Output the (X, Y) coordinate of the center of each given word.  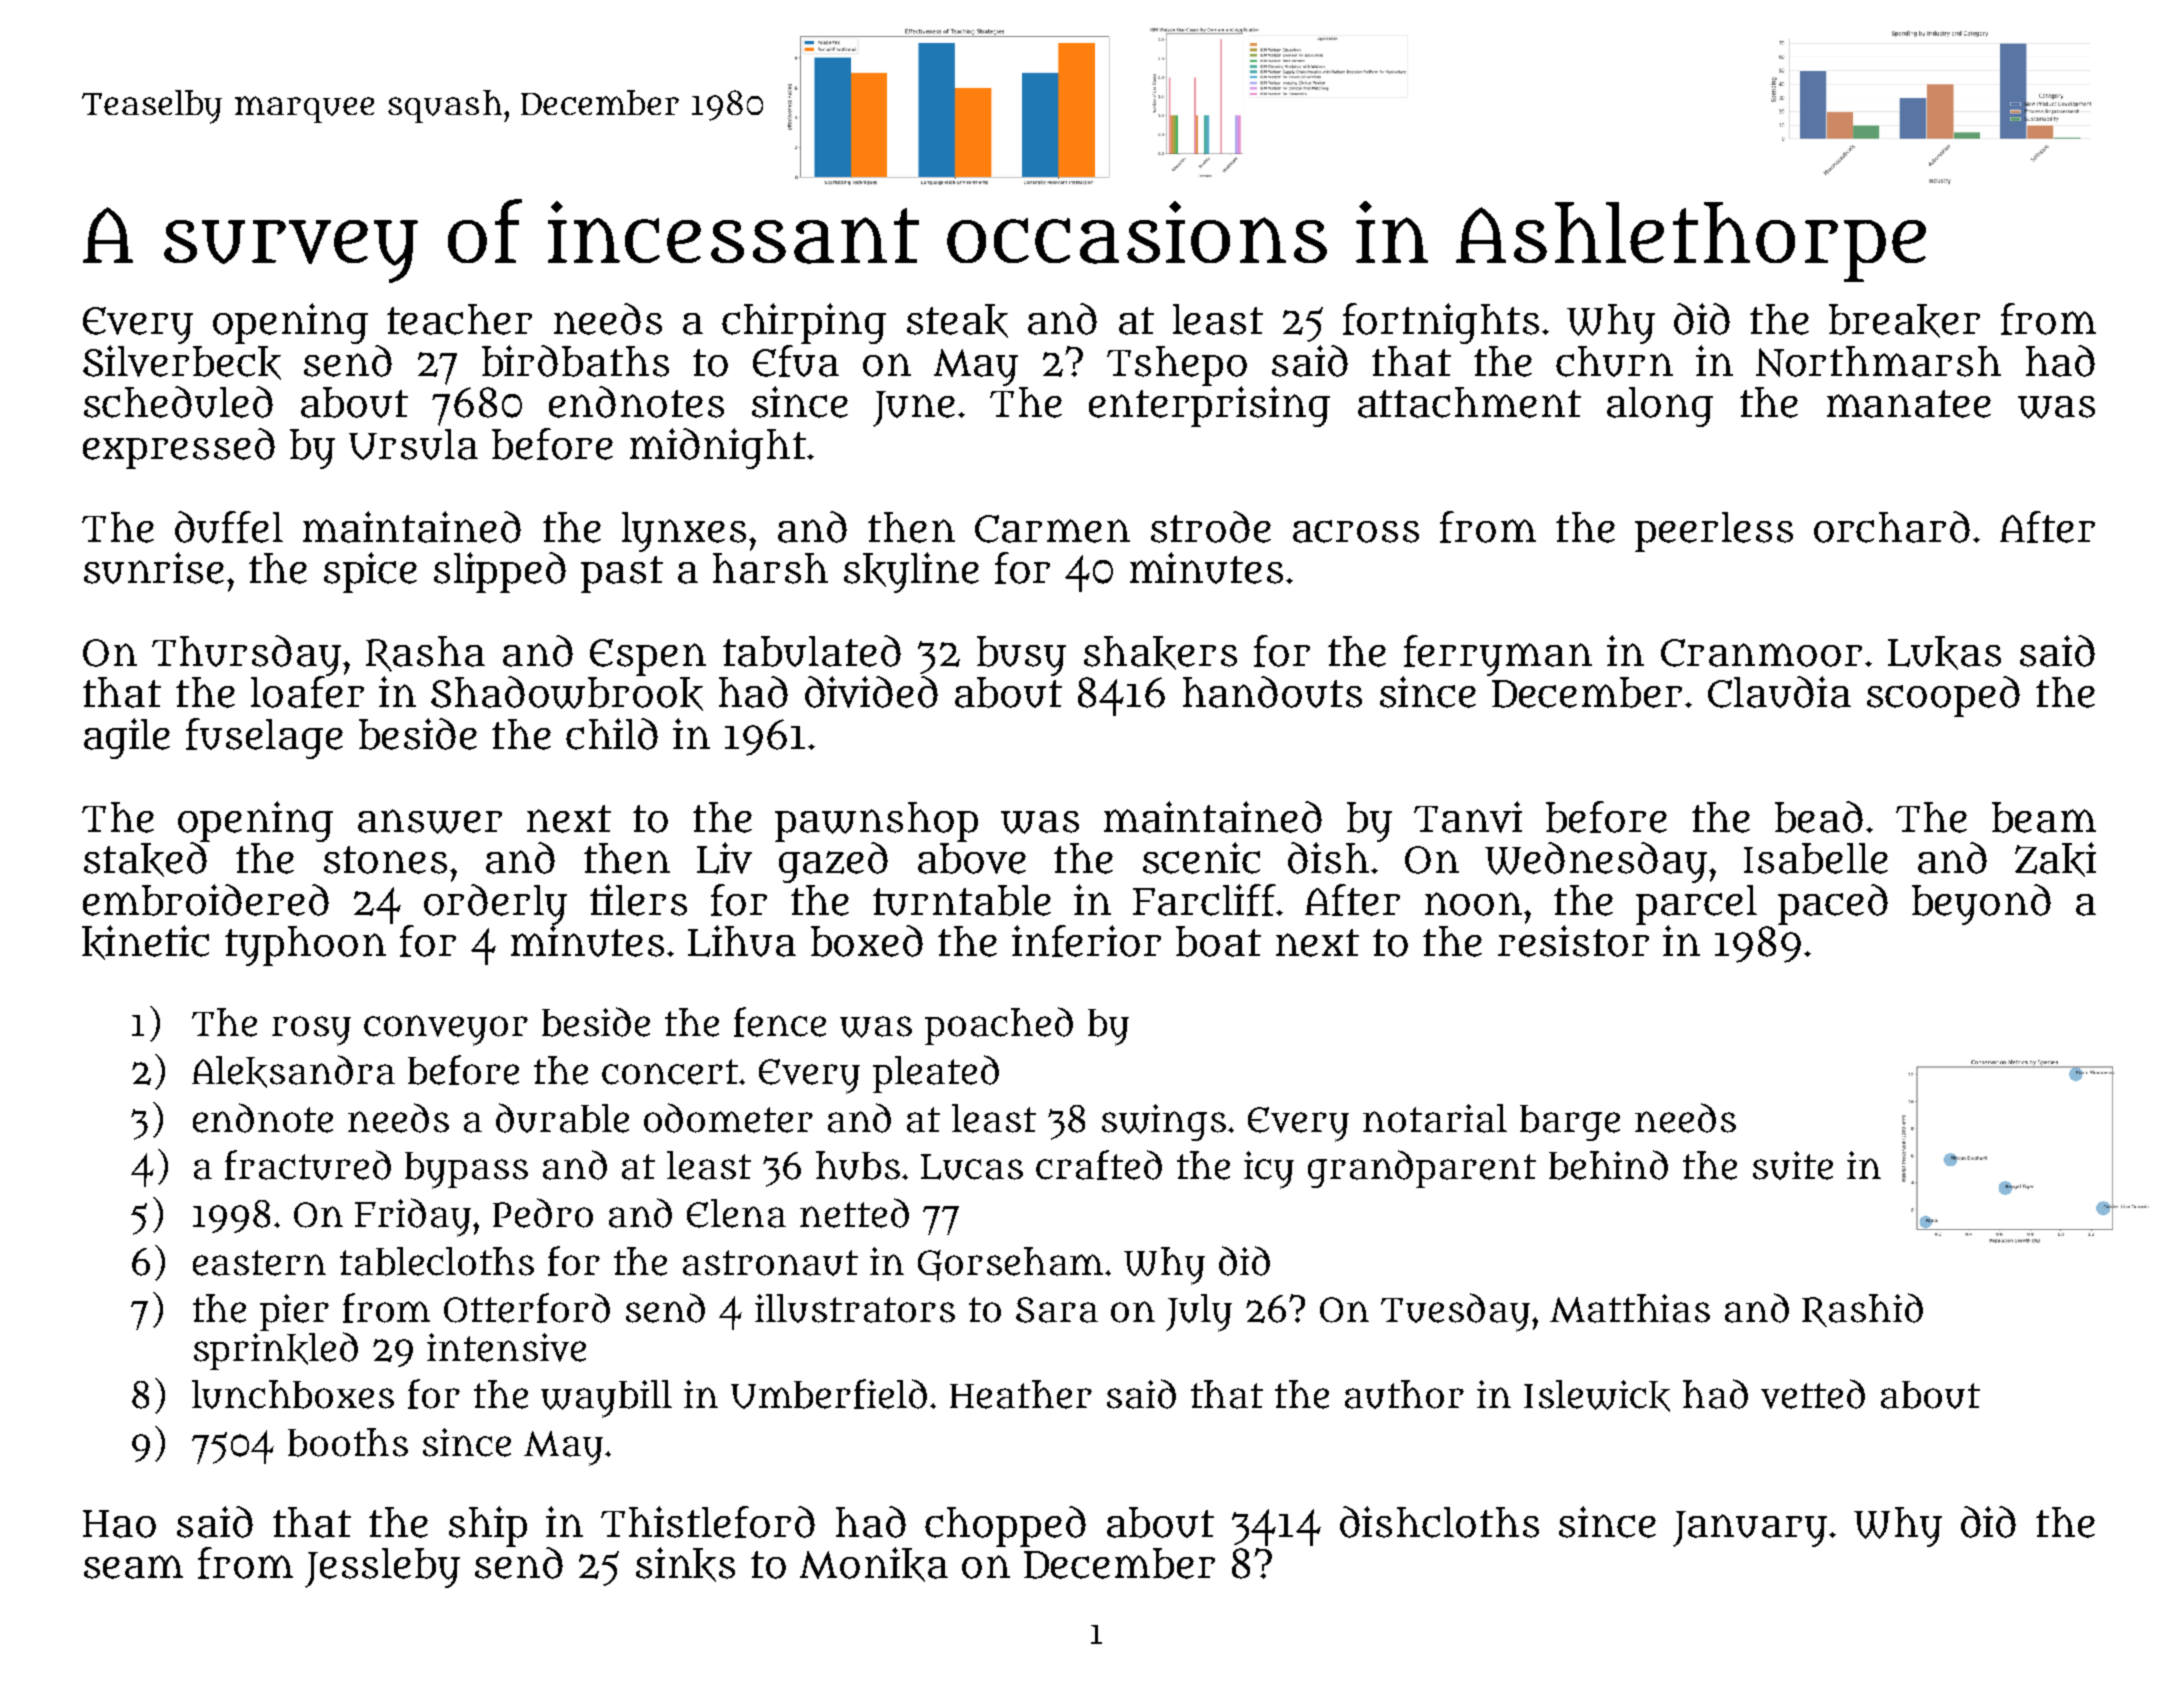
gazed (833, 862)
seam (133, 1567)
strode (1211, 527)
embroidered (206, 900)
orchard (1892, 527)
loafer (307, 692)
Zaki (2055, 859)
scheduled (178, 402)
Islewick (1597, 1396)
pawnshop (876, 822)
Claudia (1779, 692)
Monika (874, 1564)
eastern (259, 1263)
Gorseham (1010, 1264)
